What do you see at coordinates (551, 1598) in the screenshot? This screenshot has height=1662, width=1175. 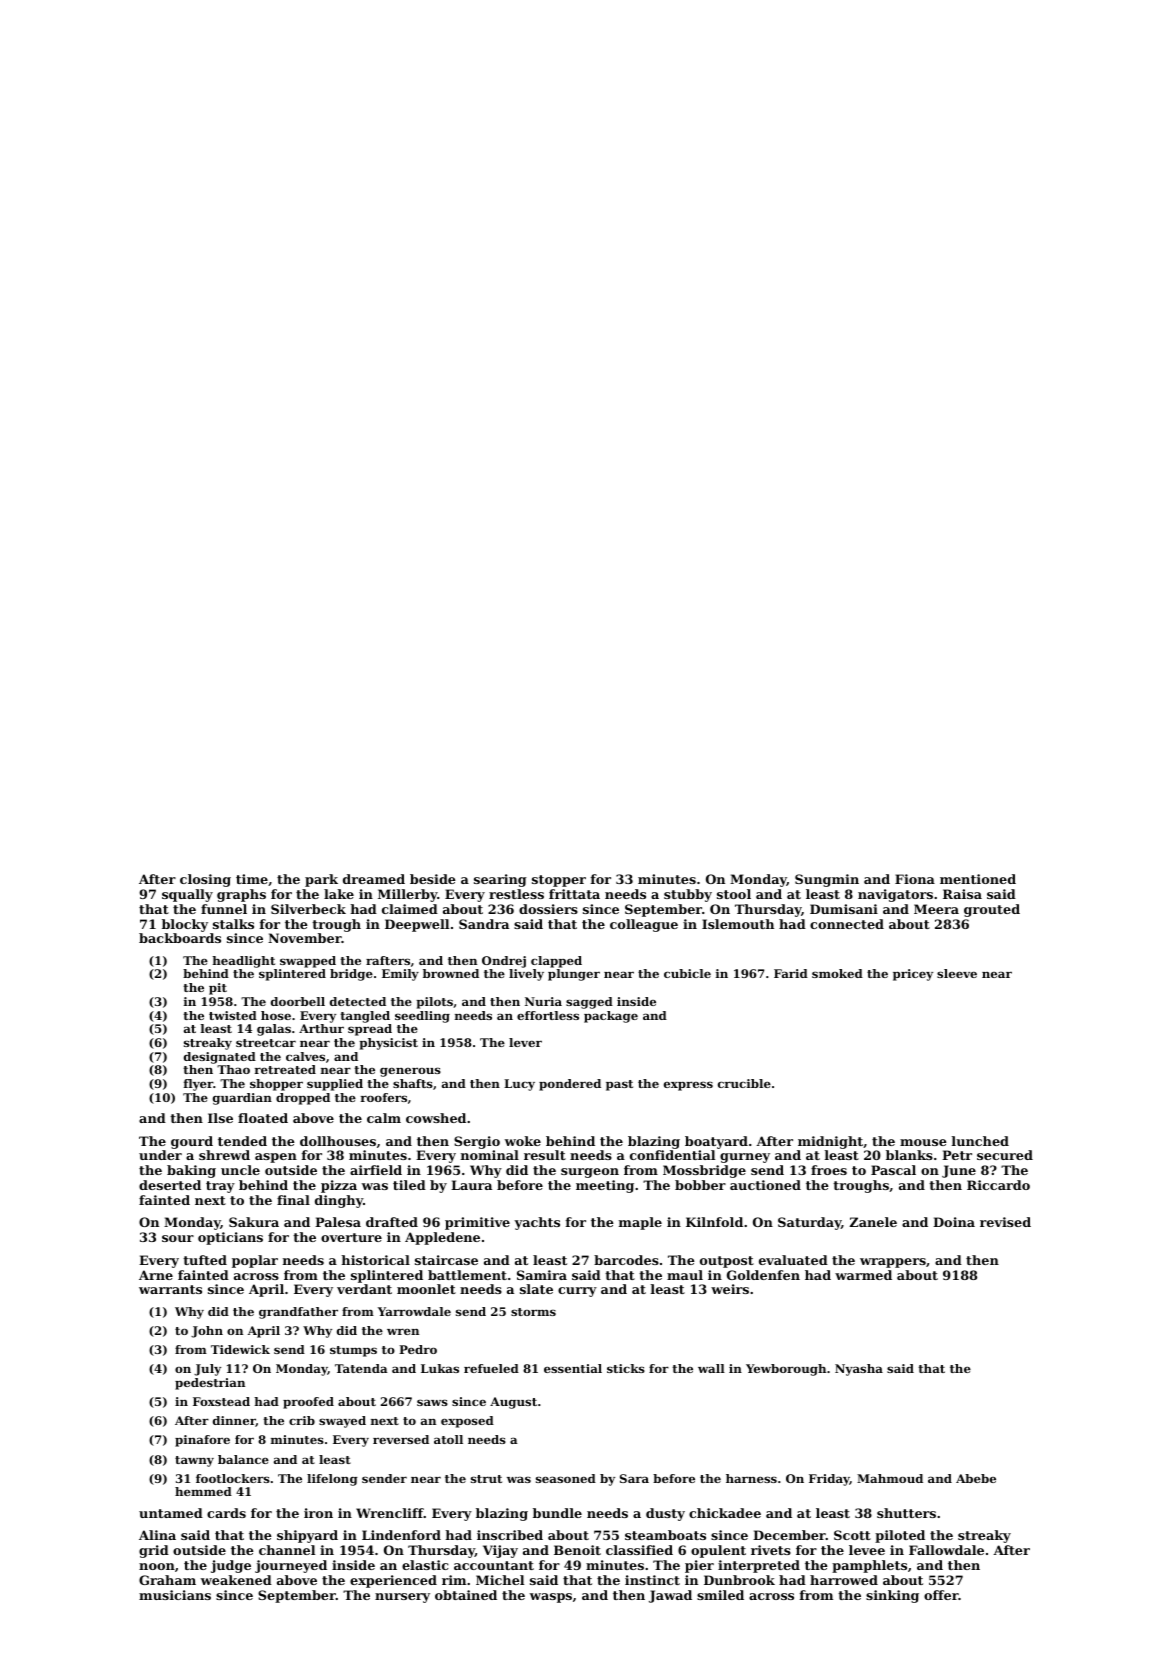 I see `wasps` at bounding box center [551, 1598].
